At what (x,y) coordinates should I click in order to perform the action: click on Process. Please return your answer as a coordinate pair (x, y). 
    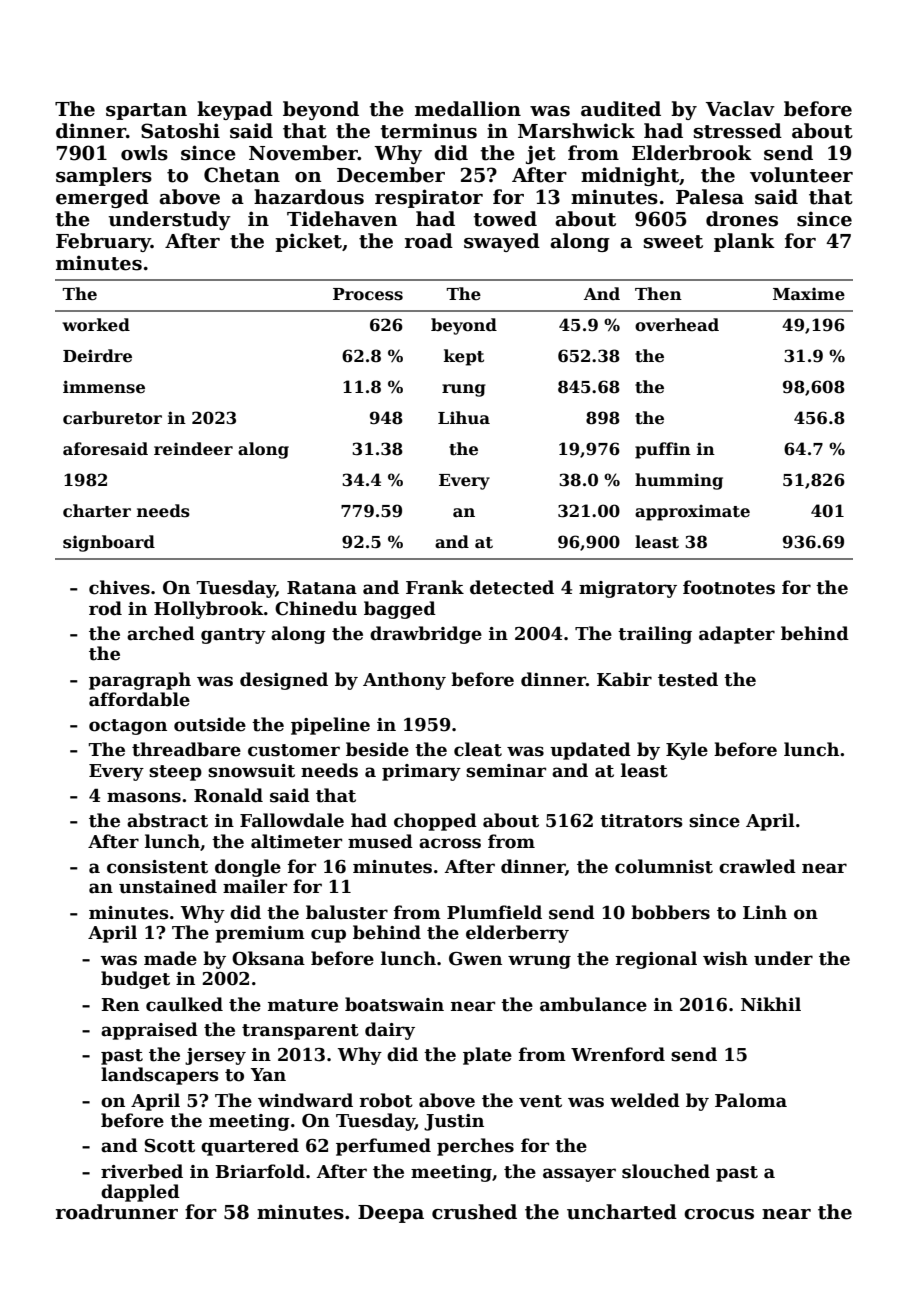
    Looking at the image, I should click on (368, 294).
